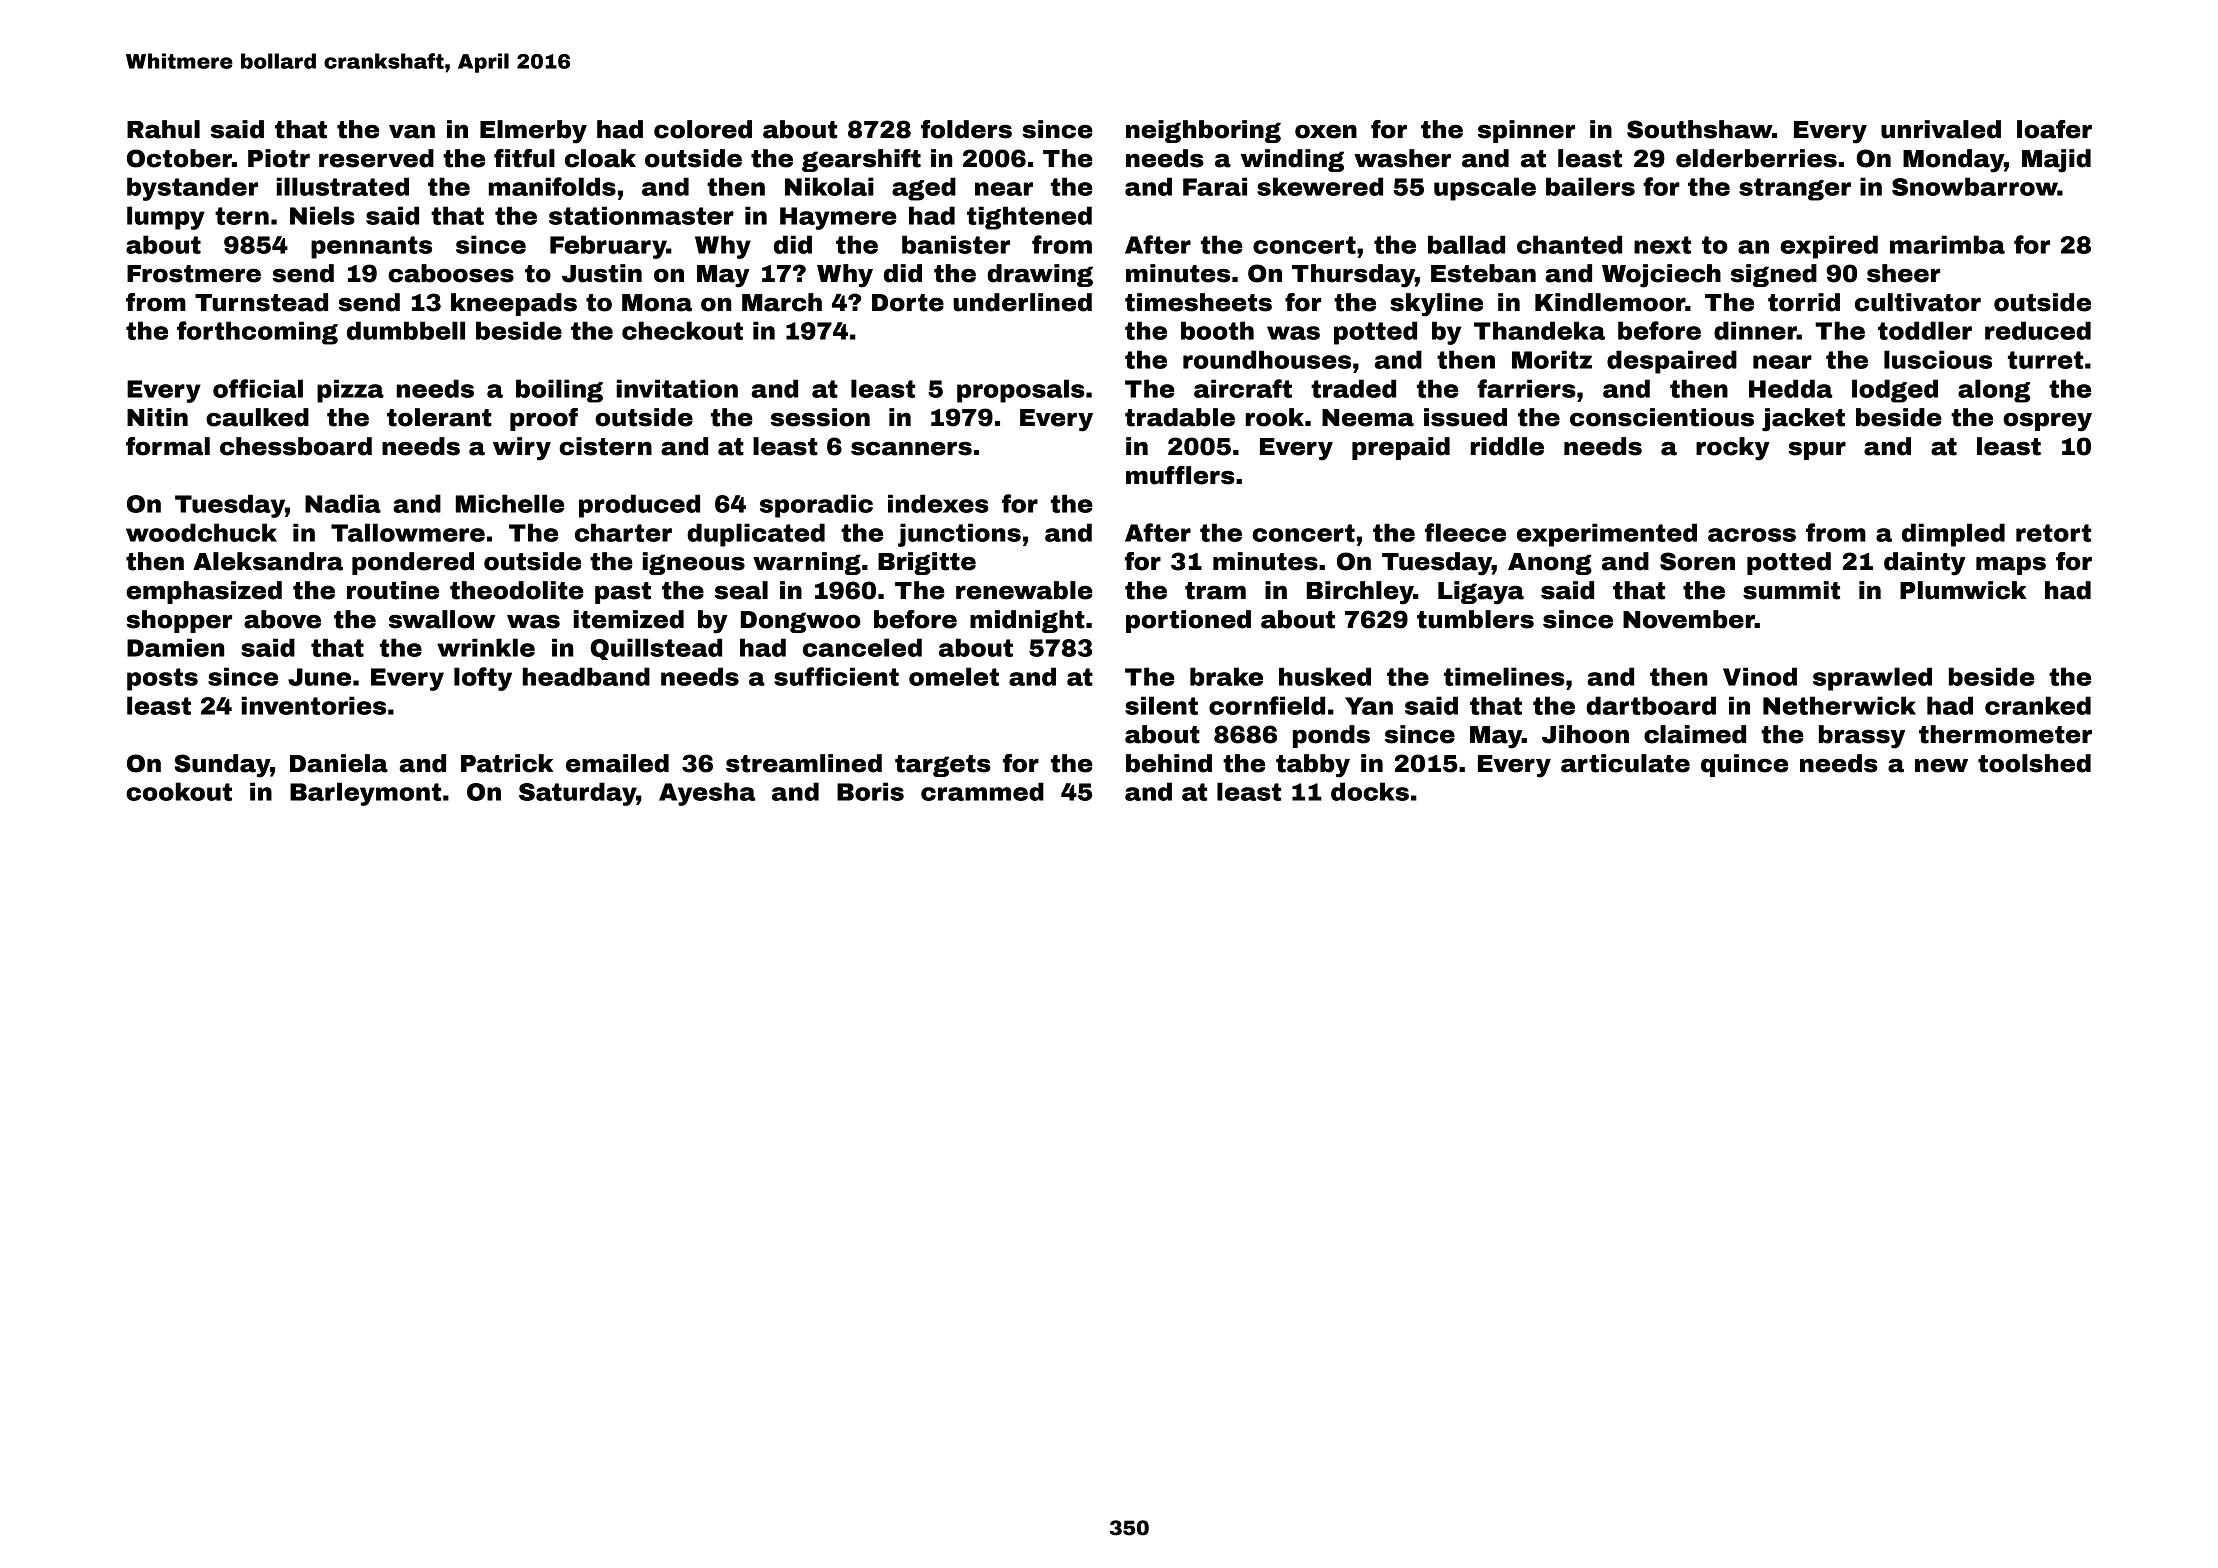 Image resolution: width=2218 pixels, height=1568 pixels. I want to click on loafer, so click(2054, 129).
